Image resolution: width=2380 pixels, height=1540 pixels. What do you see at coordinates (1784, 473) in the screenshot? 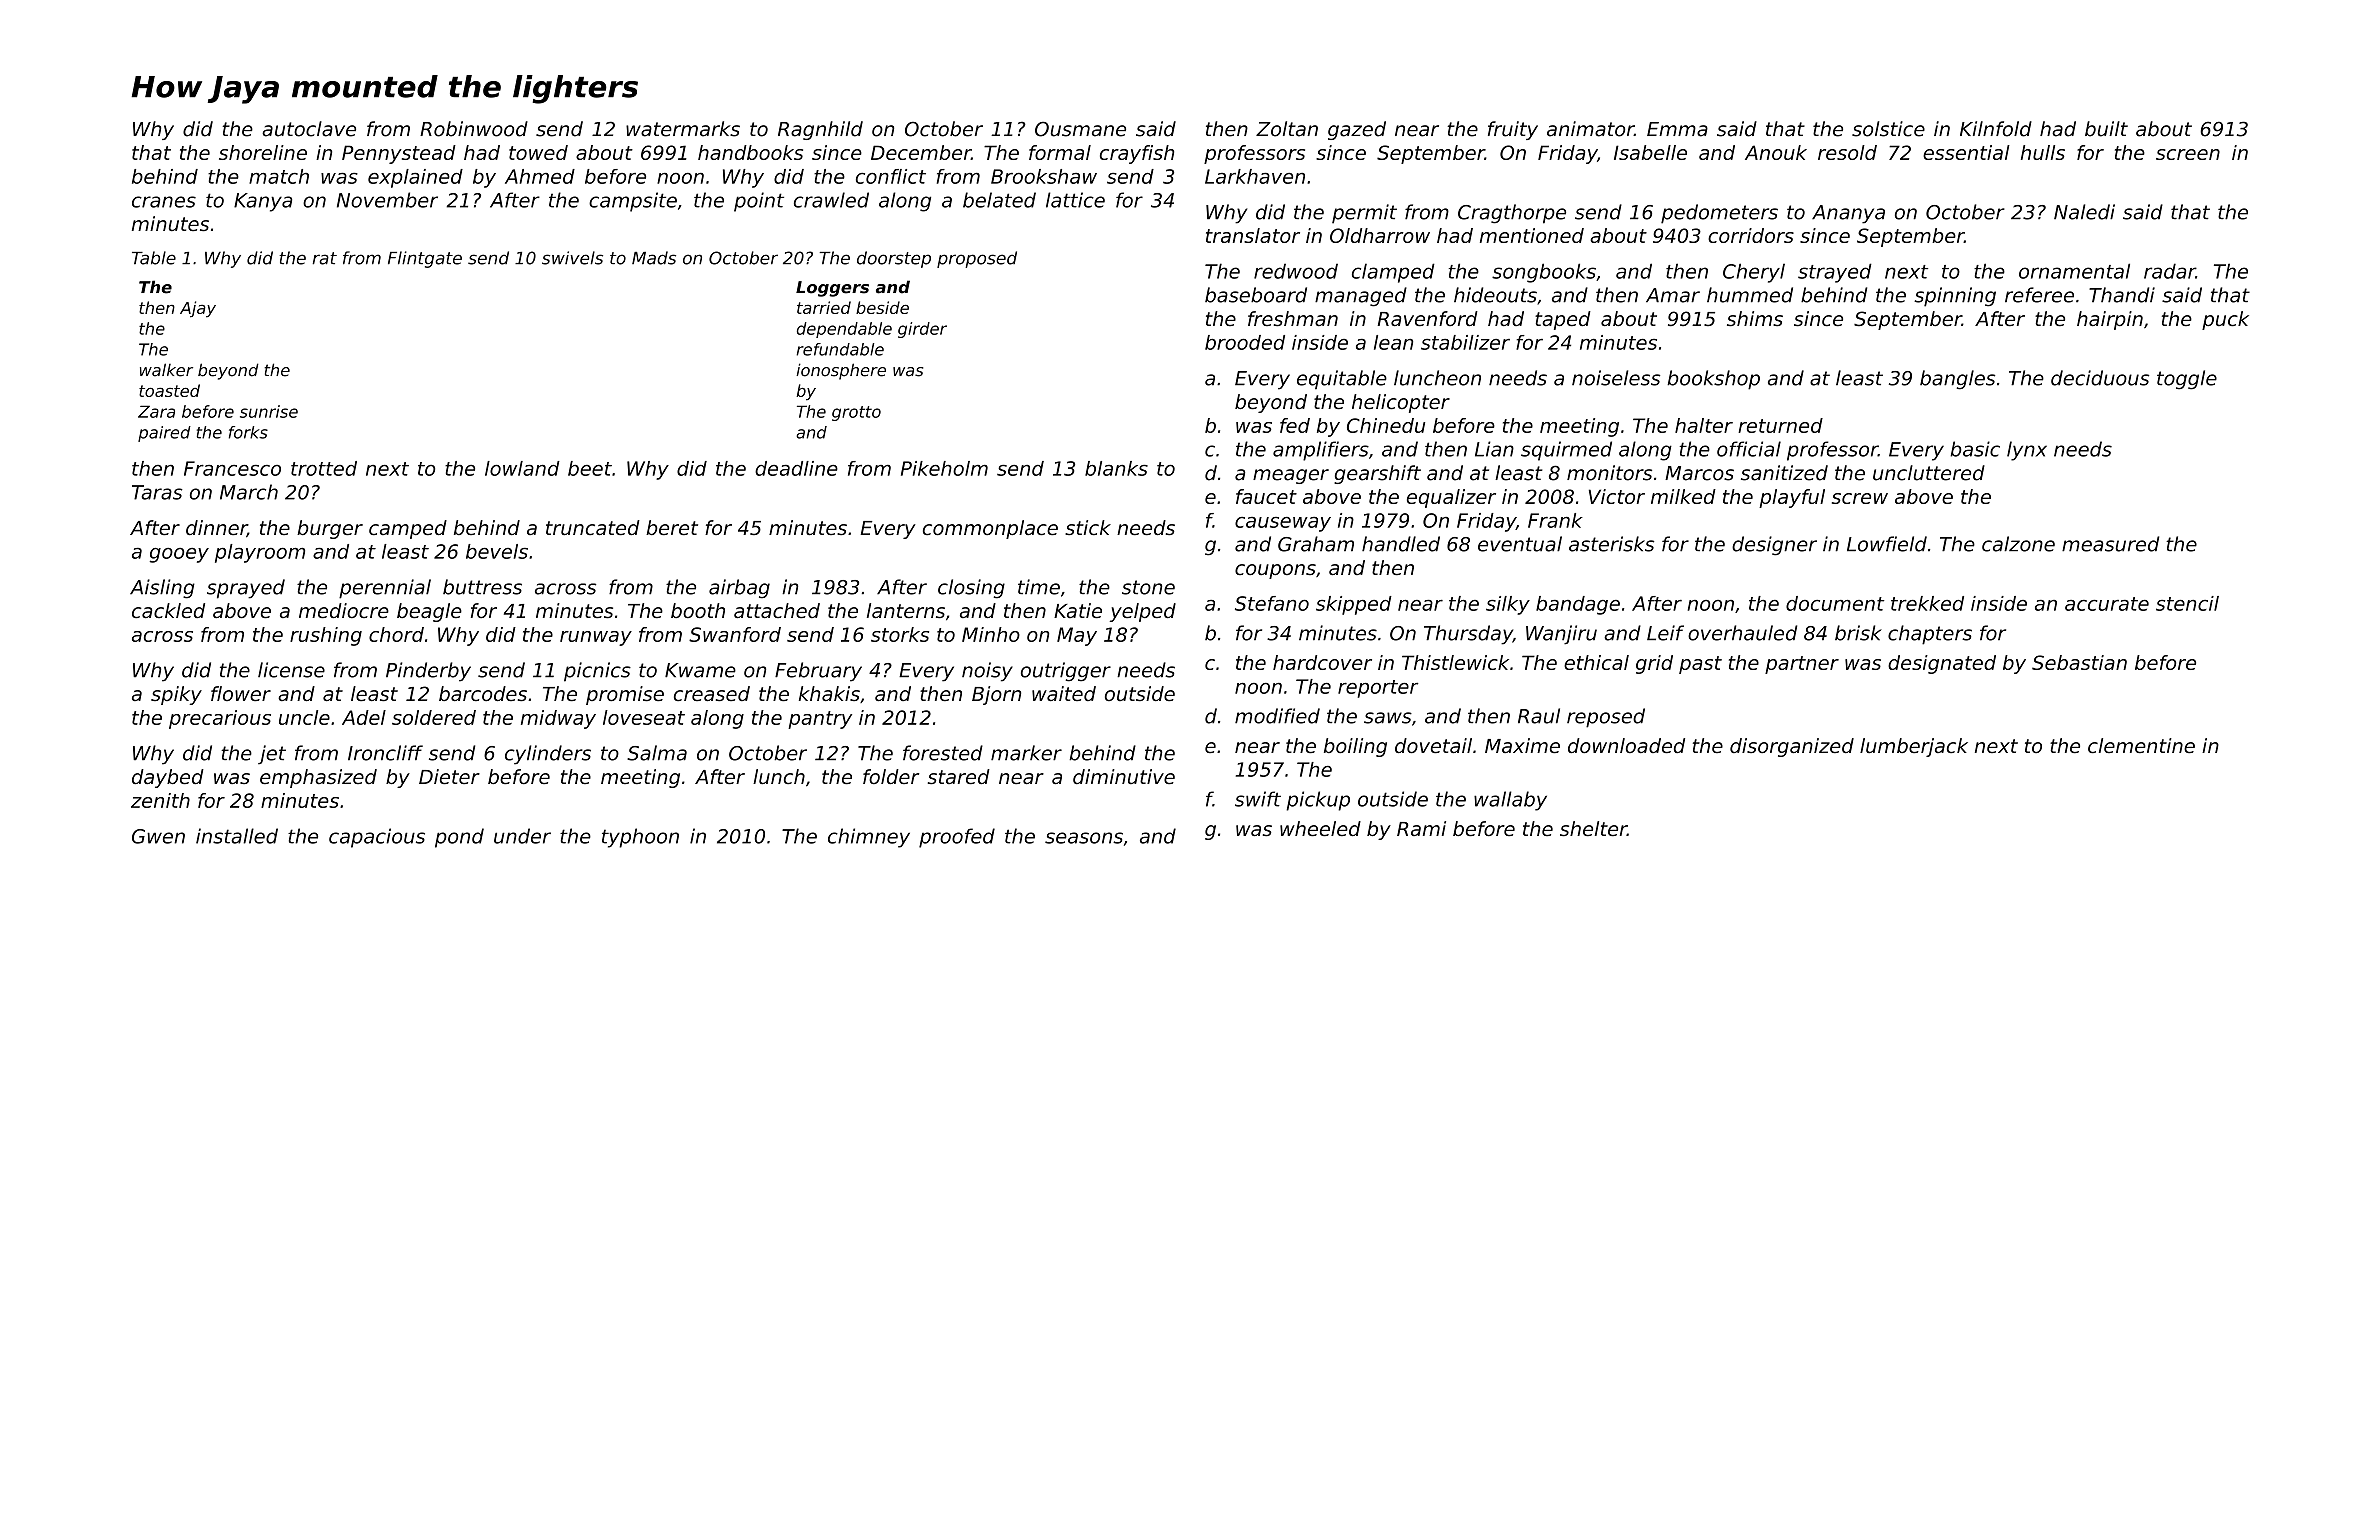
I see `sanitized` at bounding box center [1784, 473].
